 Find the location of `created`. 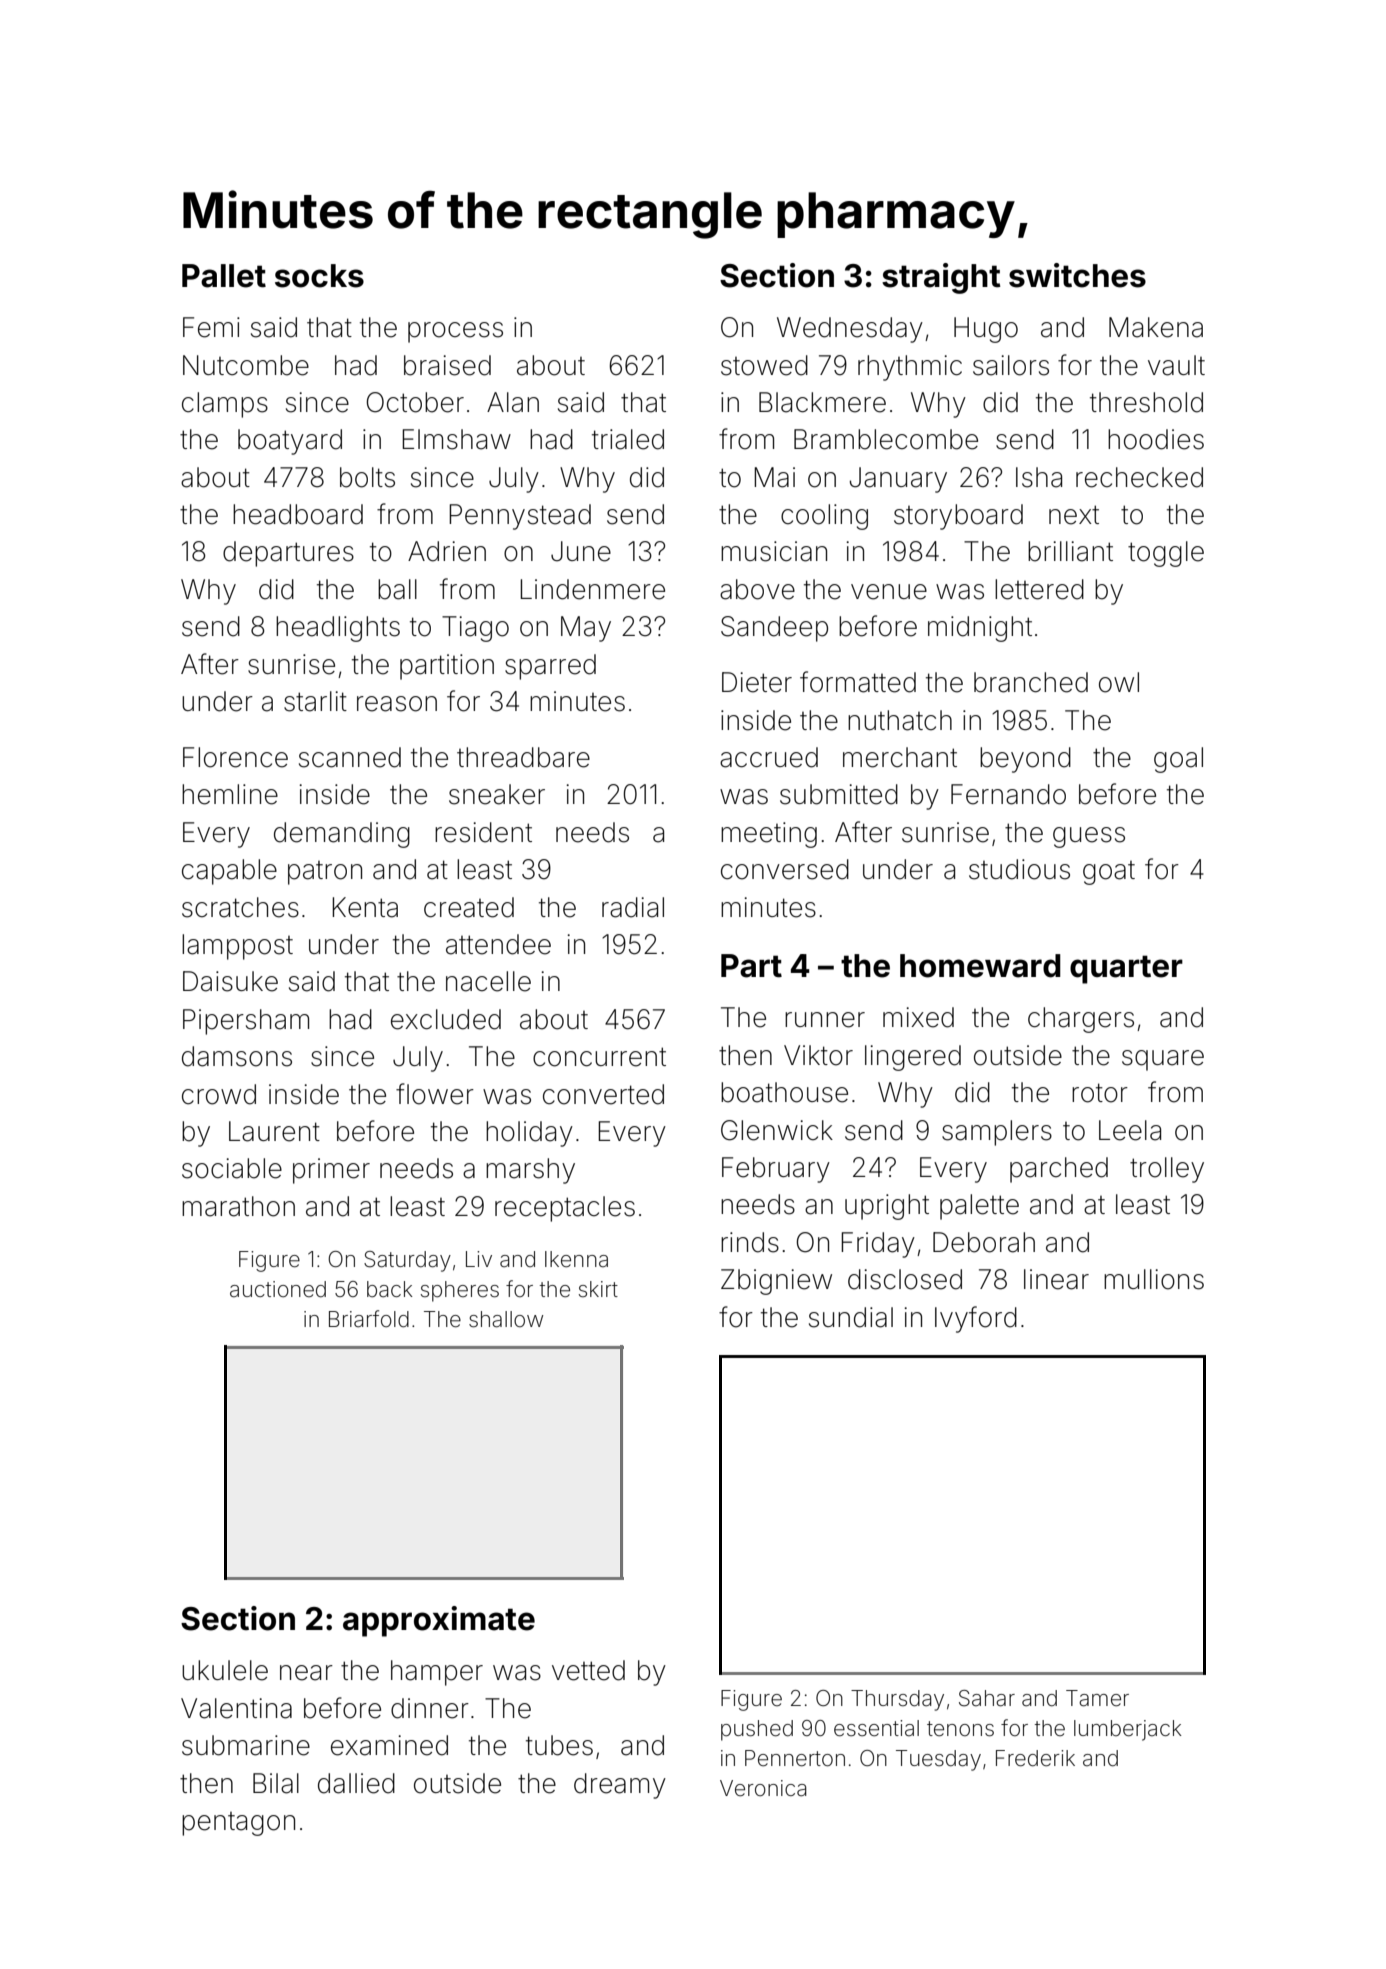

created is located at coordinates (469, 907).
